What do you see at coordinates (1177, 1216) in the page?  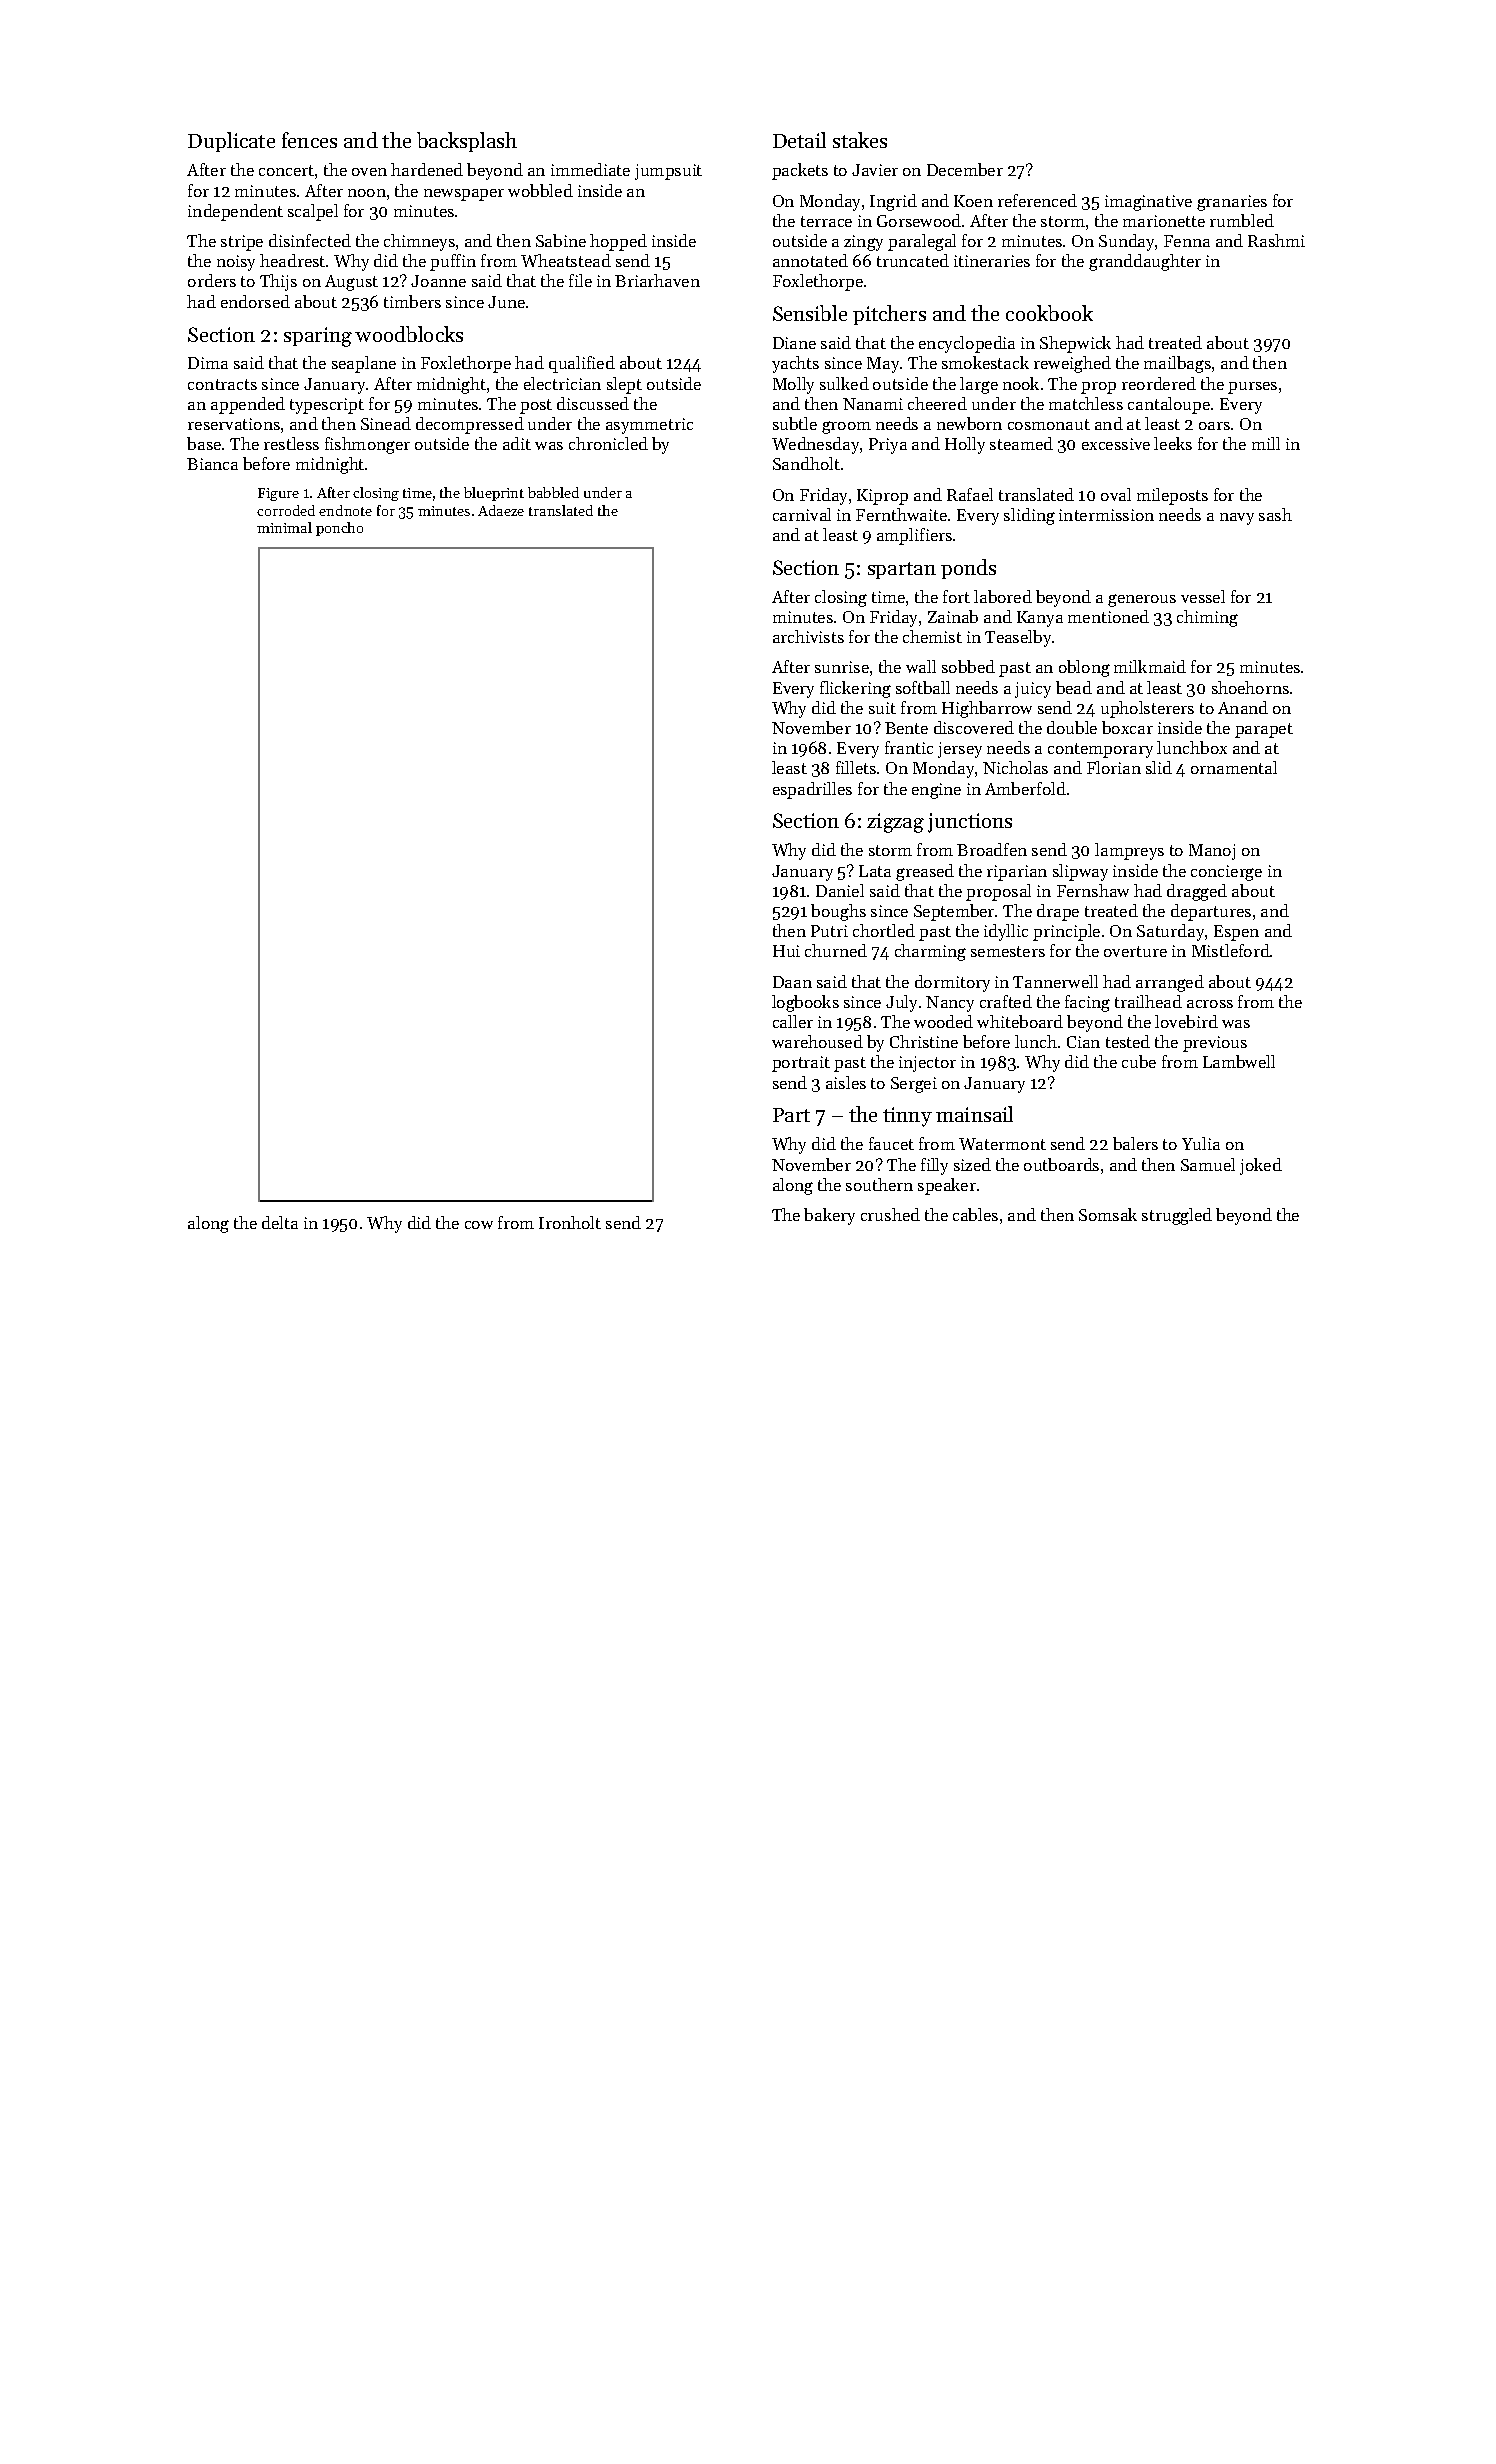 I see `struggled` at bounding box center [1177, 1216].
